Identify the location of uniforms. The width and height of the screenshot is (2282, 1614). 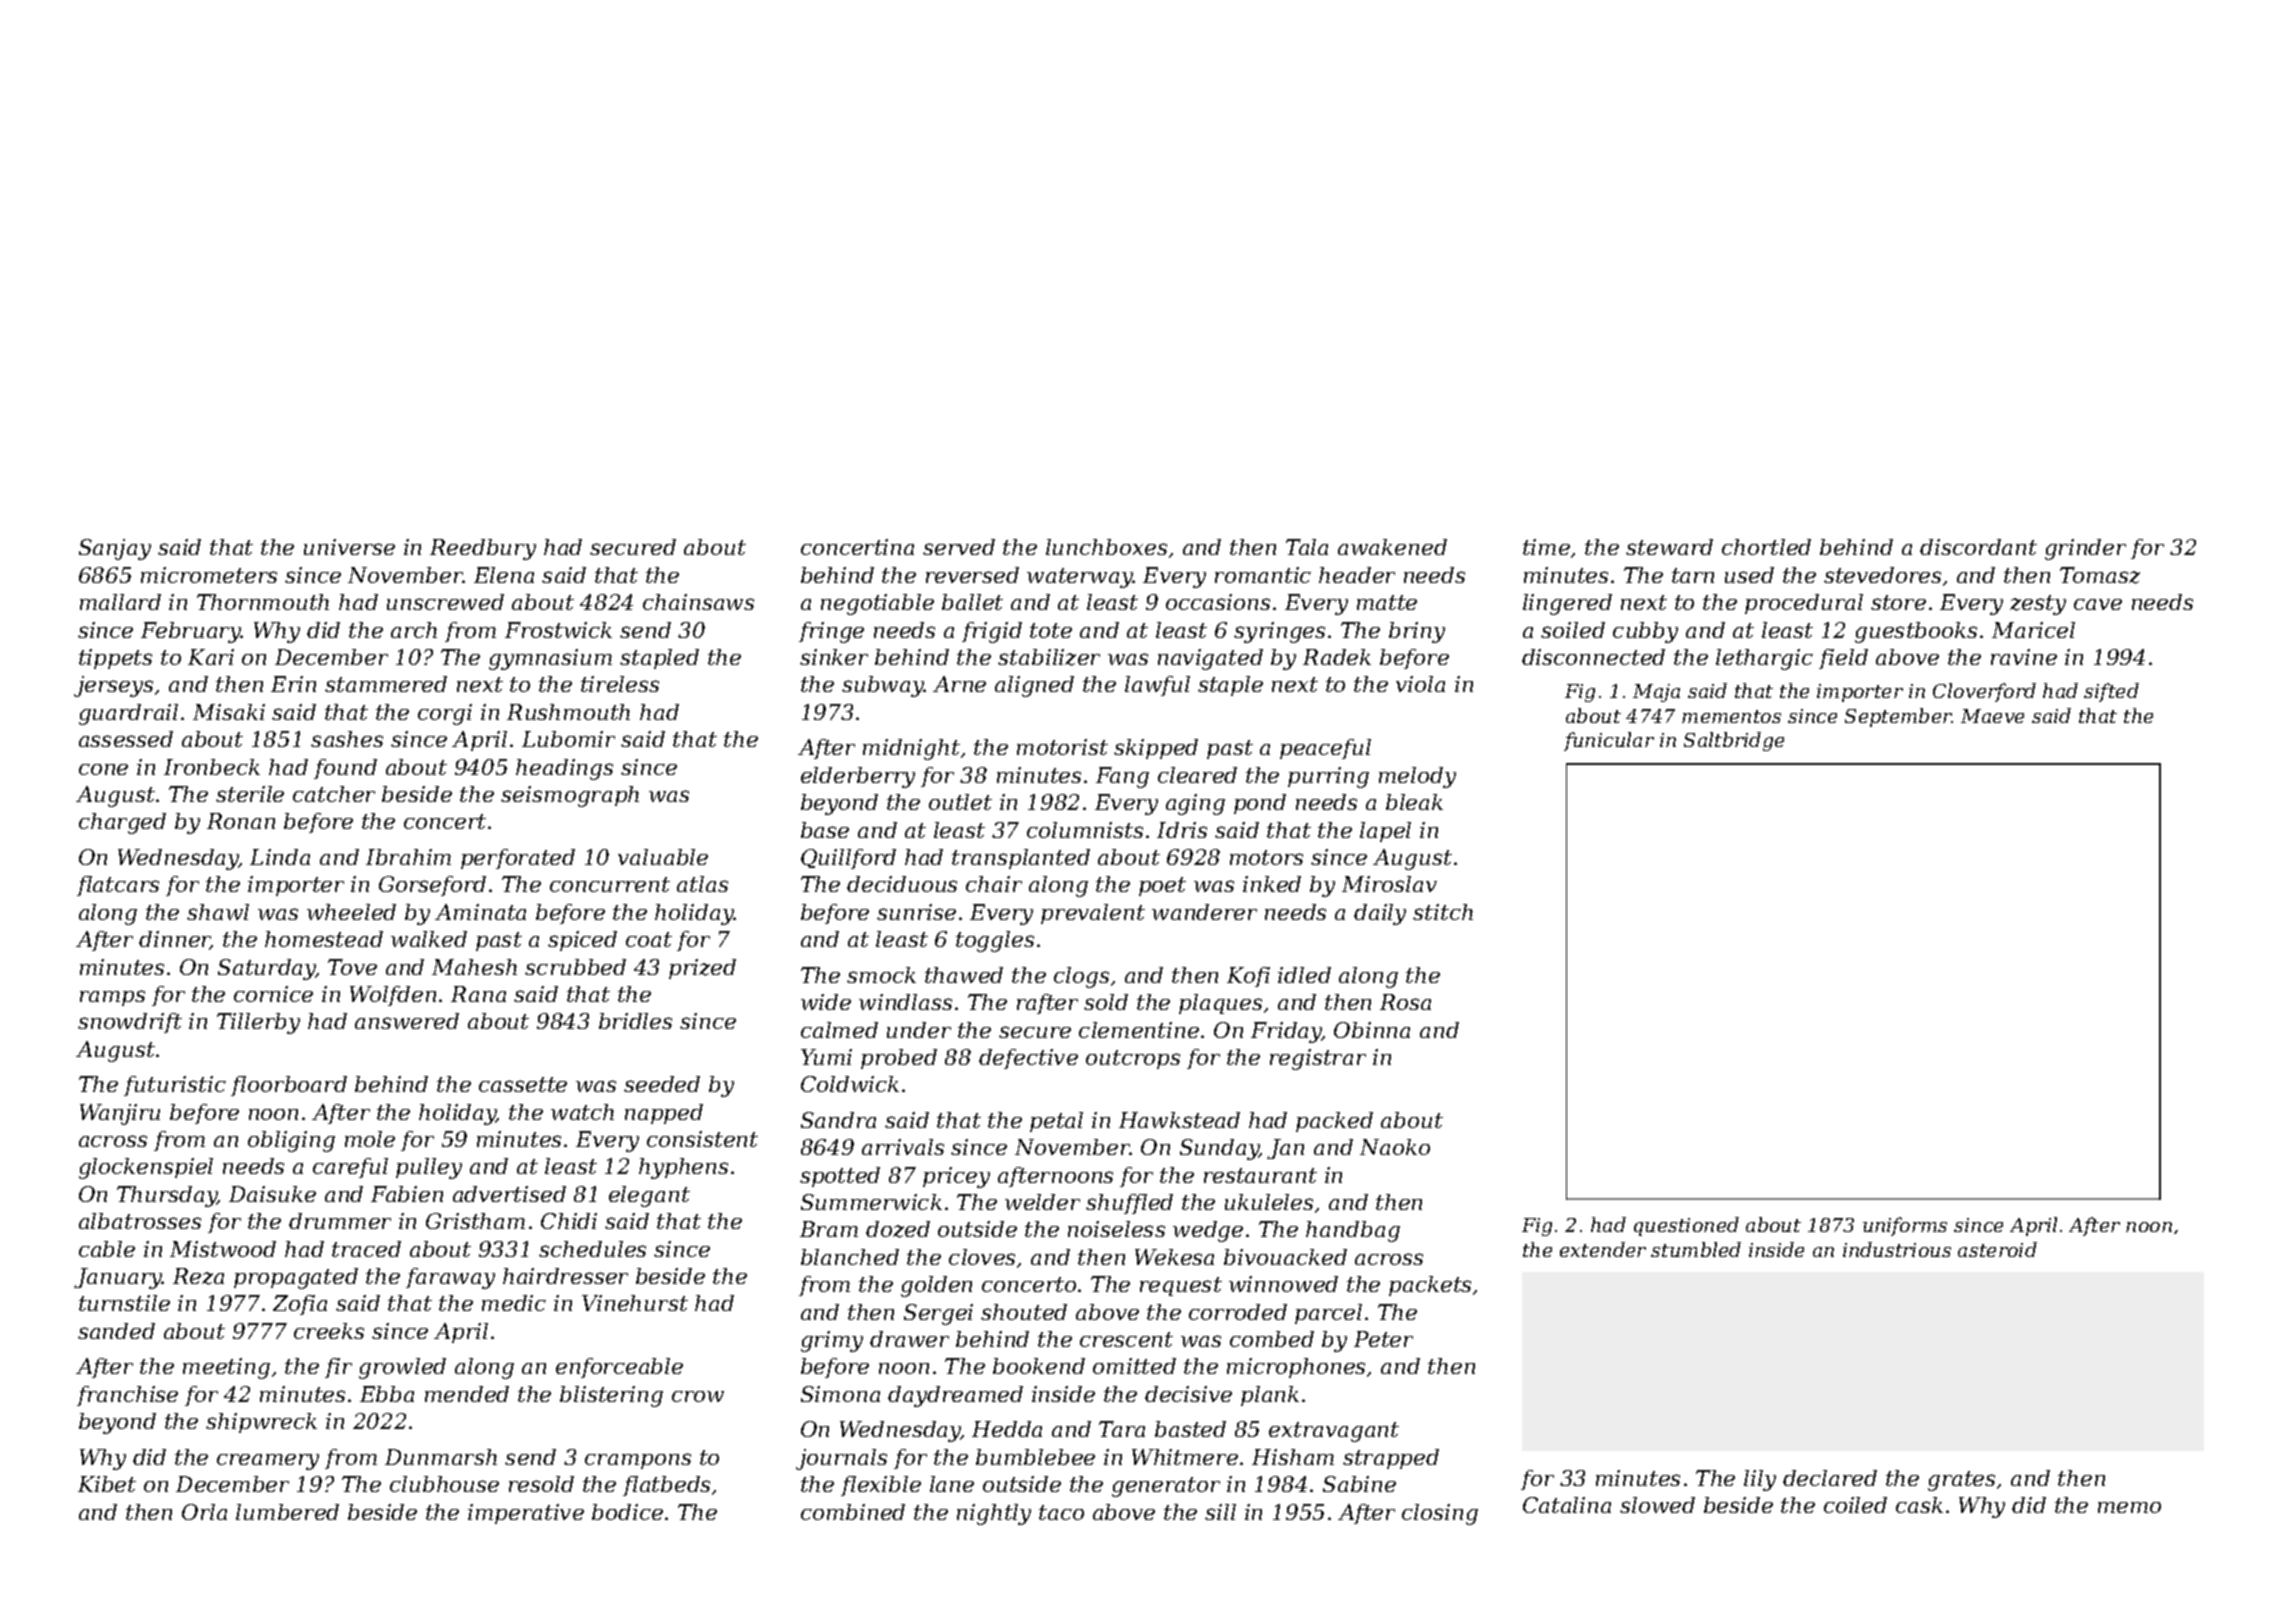
(1905, 1226).
